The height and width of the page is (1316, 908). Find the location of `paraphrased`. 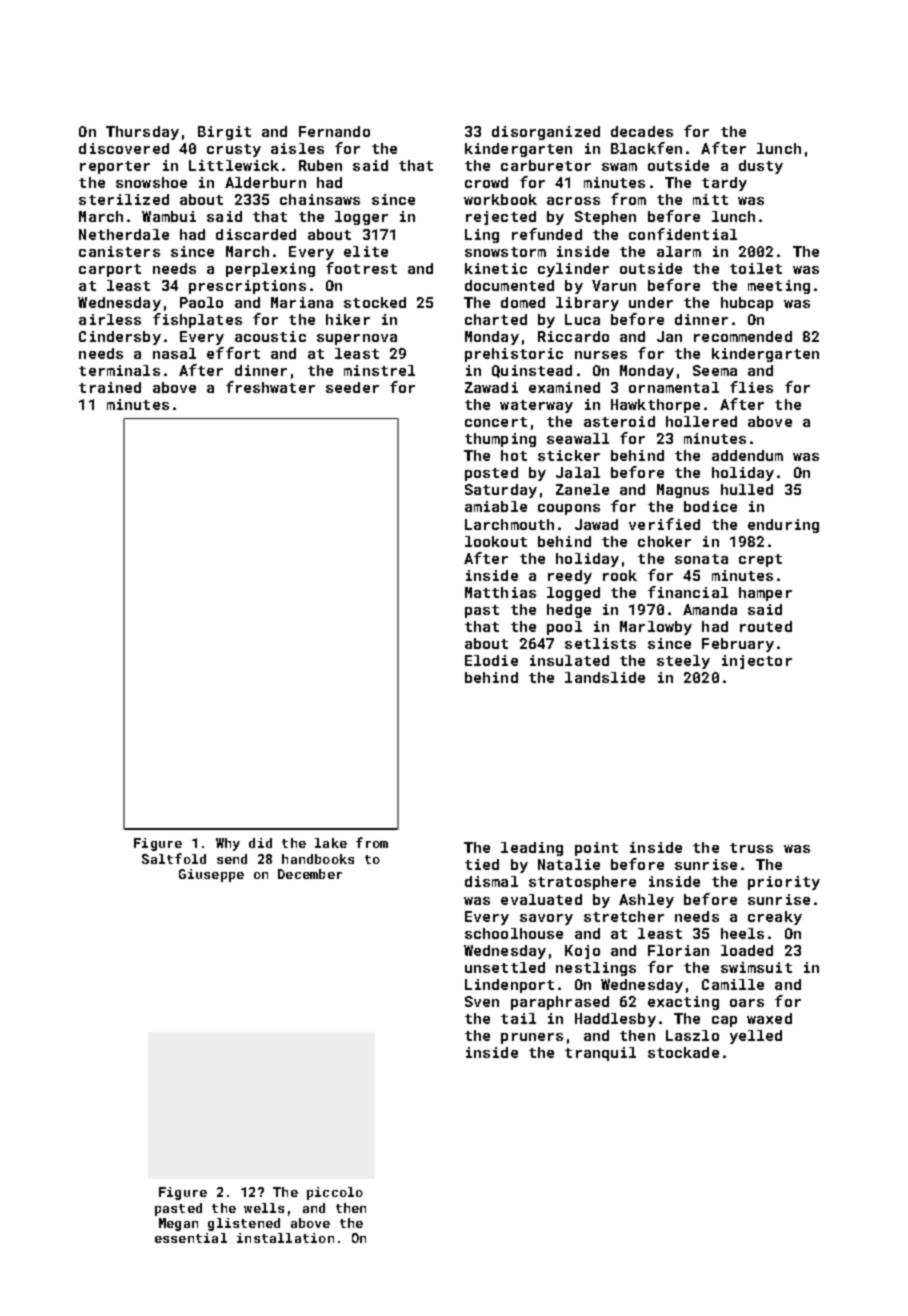

paraphrased is located at coordinates (560, 1003).
